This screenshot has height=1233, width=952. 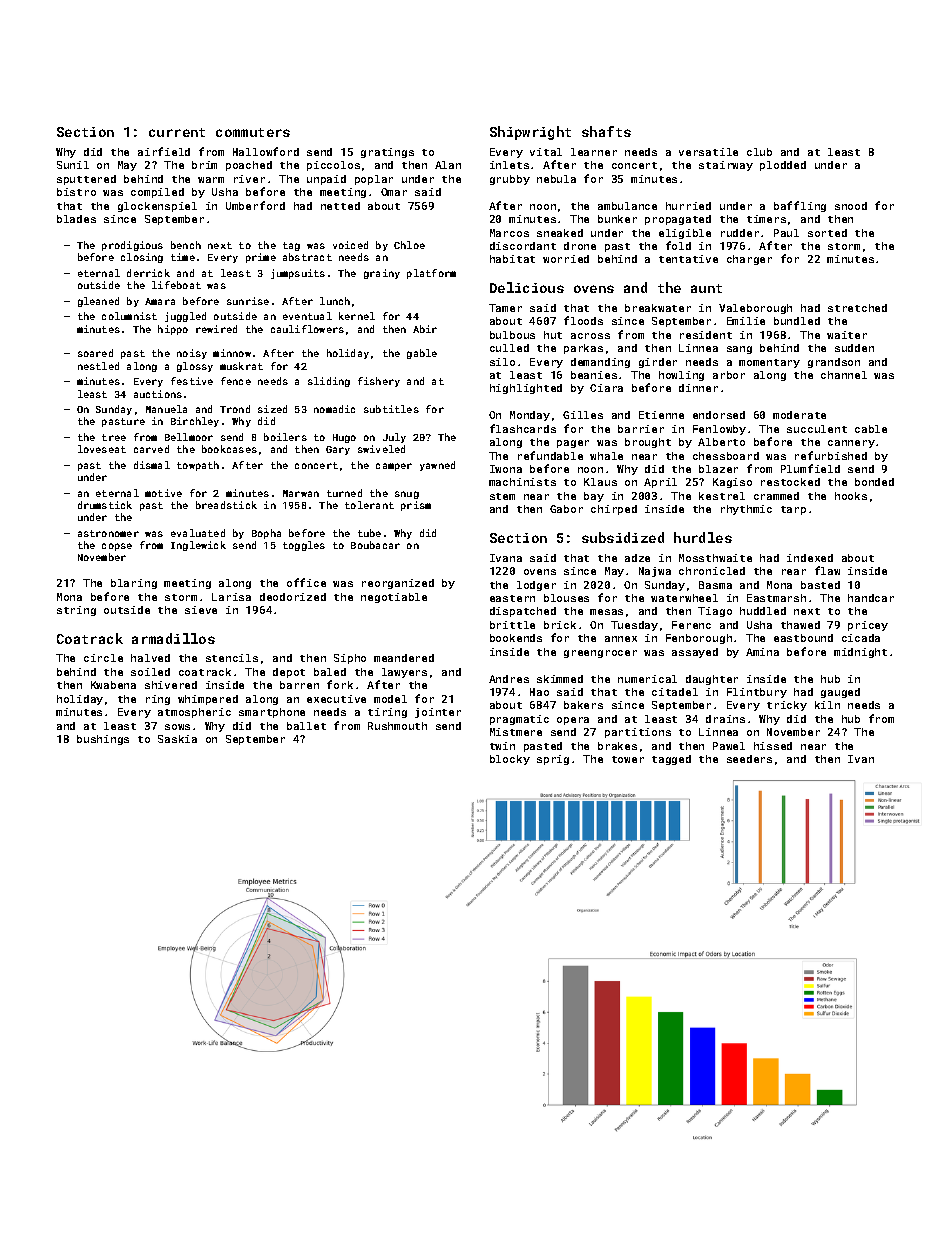 I want to click on brim, so click(x=204, y=165).
